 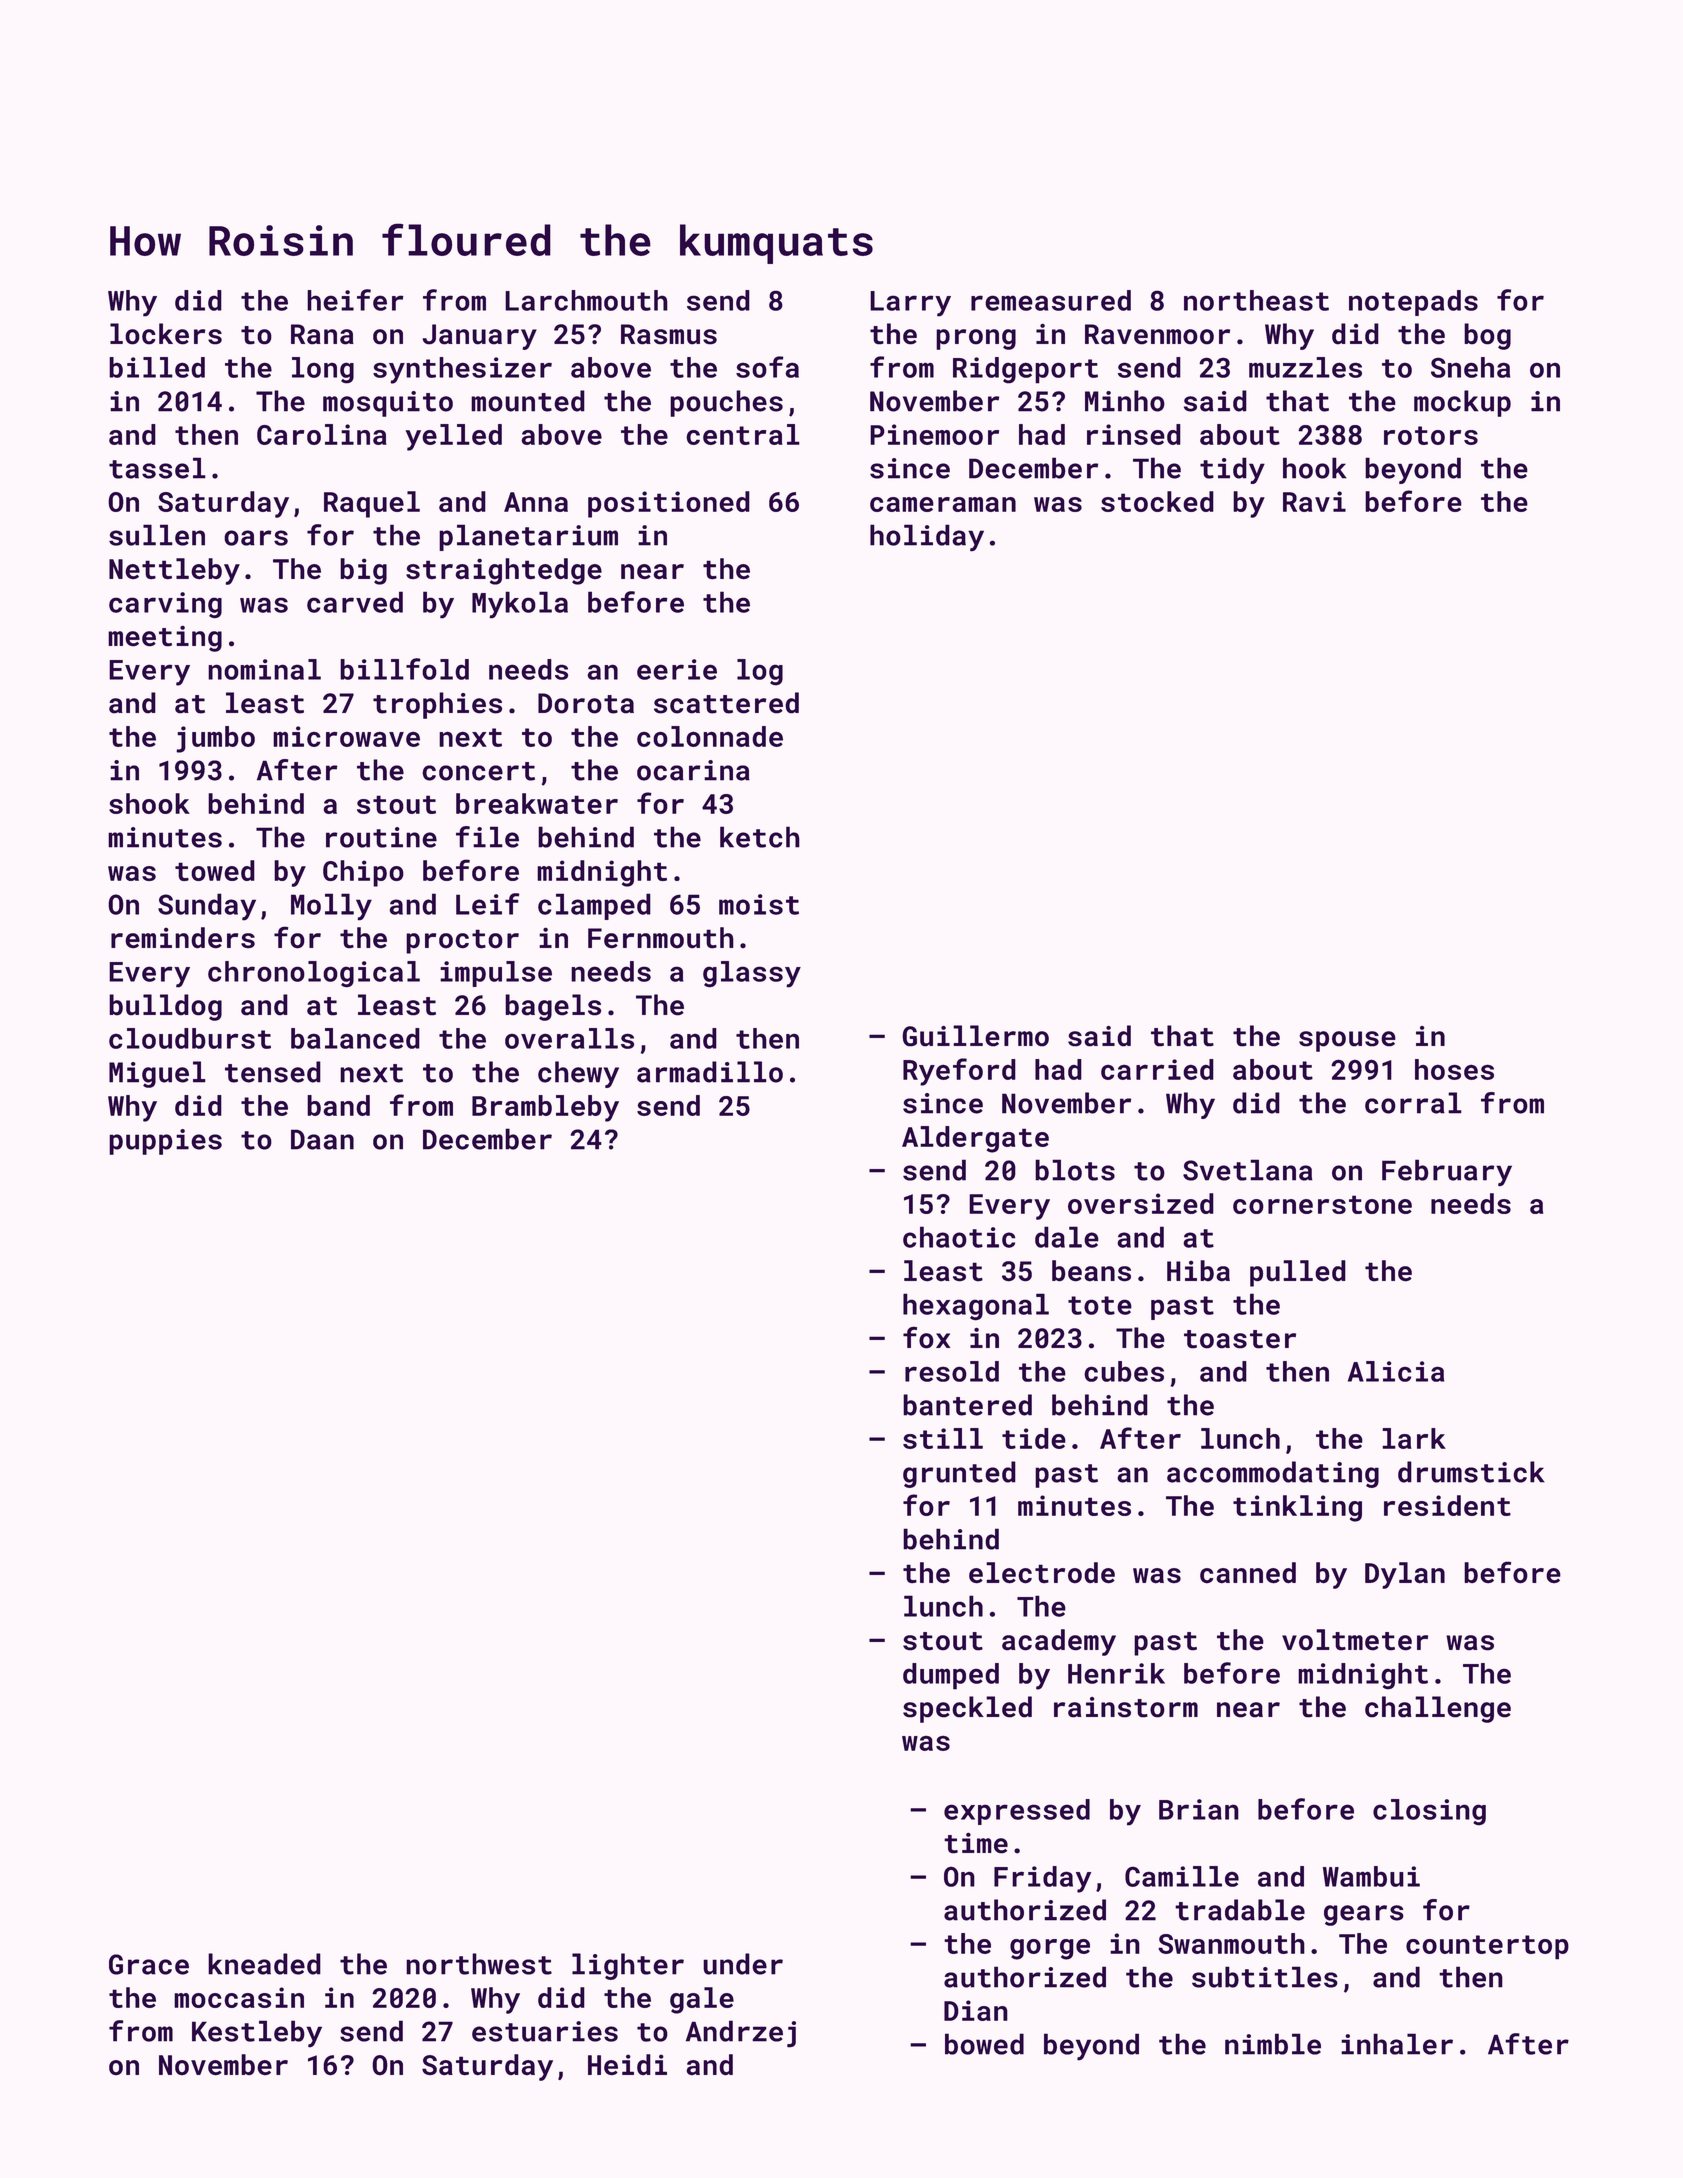 I want to click on still, so click(x=943, y=1438).
